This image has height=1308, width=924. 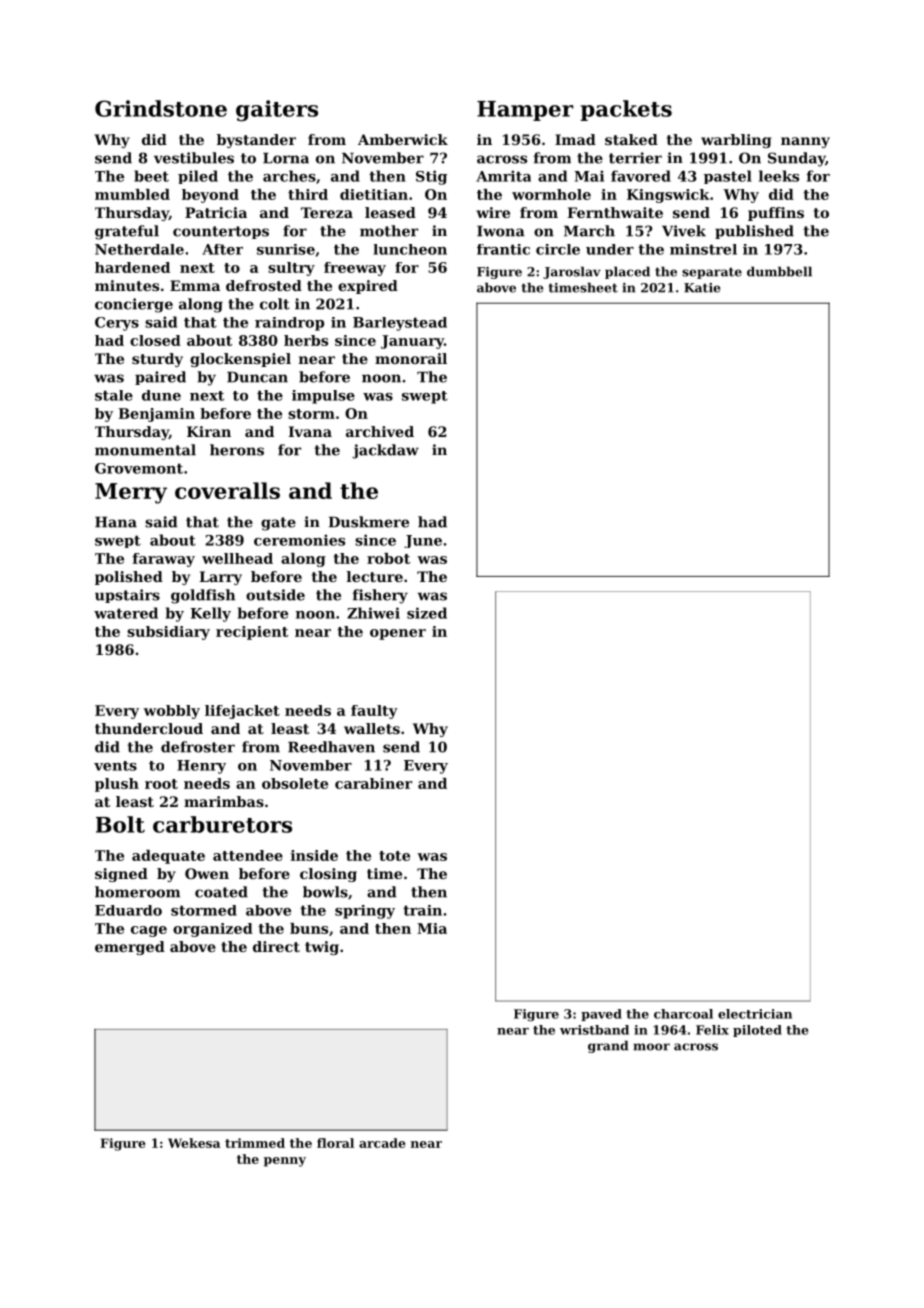 What do you see at coordinates (755, 1014) in the image?
I see `electrician` at bounding box center [755, 1014].
